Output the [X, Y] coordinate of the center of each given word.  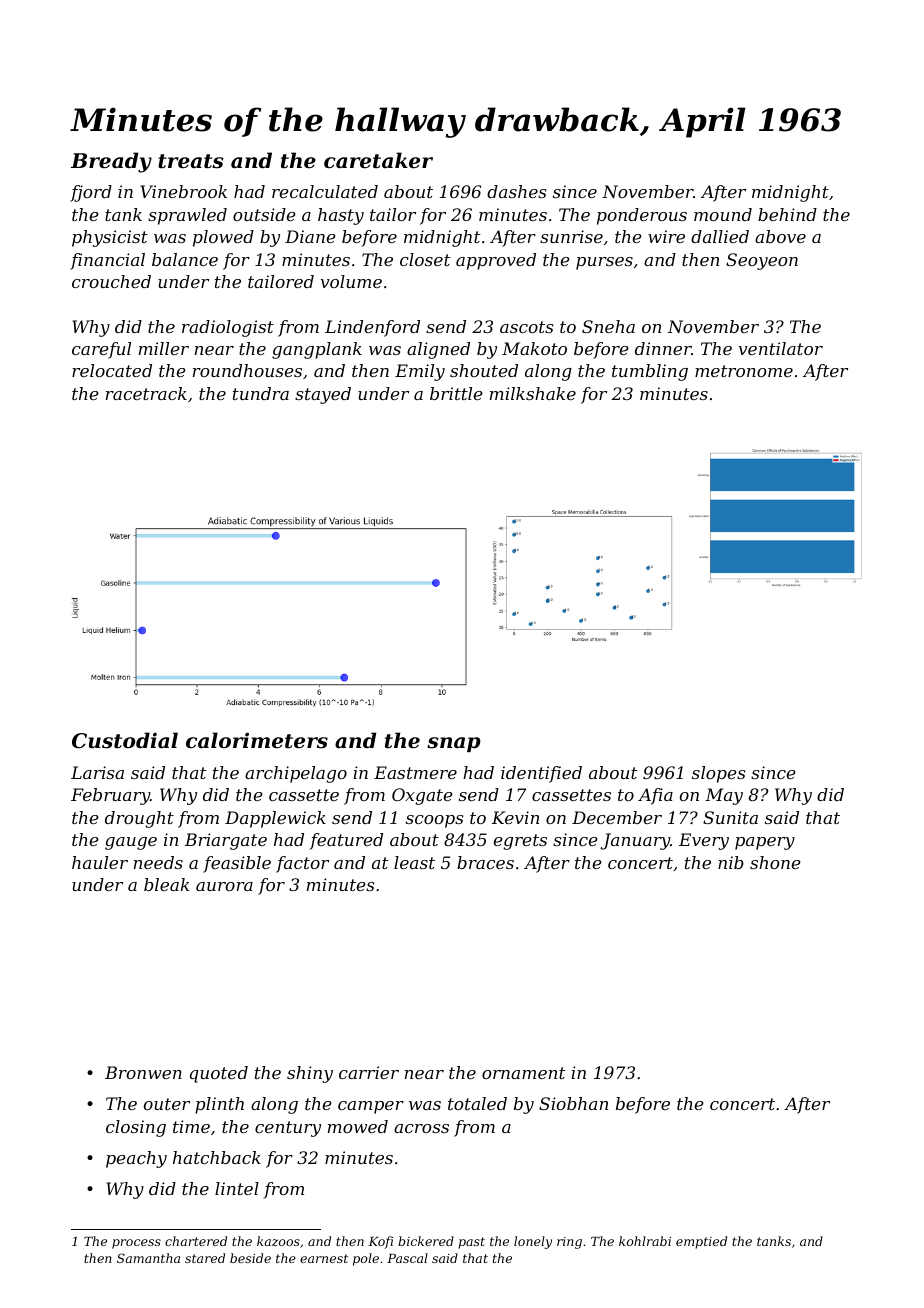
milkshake [533, 393]
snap [454, 744]
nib [731, 862]
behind [787, 214]
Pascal [407, 1258]
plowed [223, 238]
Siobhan [573, 1103]
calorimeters [257, 740]
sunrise [571, 236]
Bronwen [143, 1072]
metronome [744, 371]
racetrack [146, 393]
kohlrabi [645, 1241]
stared [205, 1258]
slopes [718, 774]
